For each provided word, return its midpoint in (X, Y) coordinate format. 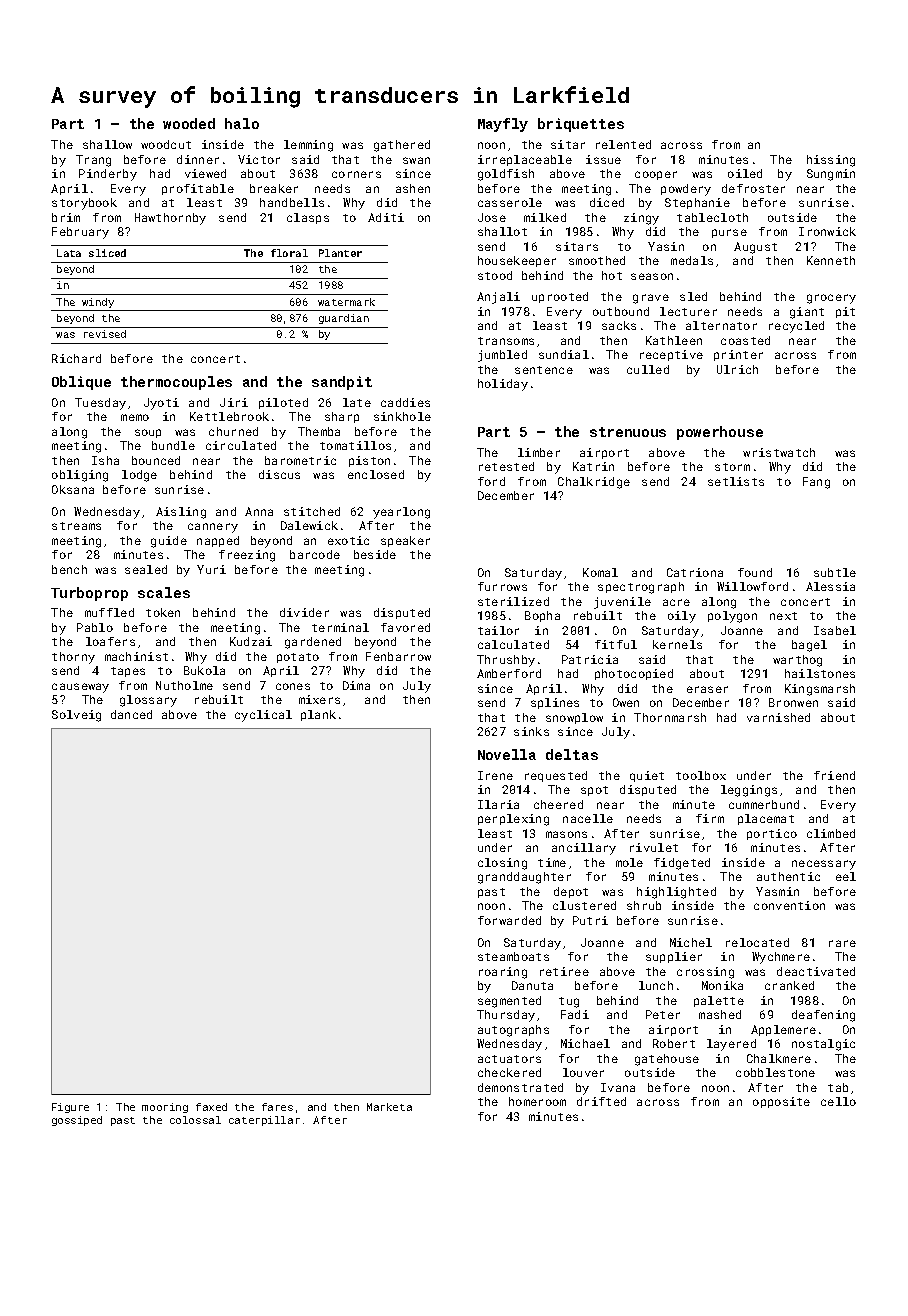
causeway (80, 688)
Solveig (76, 716)
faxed (211, 1107)
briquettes (581, 125)
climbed (831, 833)
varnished (778, 717)
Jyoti (161, 404)
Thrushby (506, 661)
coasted (745, 340)
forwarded (509, 920)
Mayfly (503, 125)
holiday (503, 385)
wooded (189, 123)
